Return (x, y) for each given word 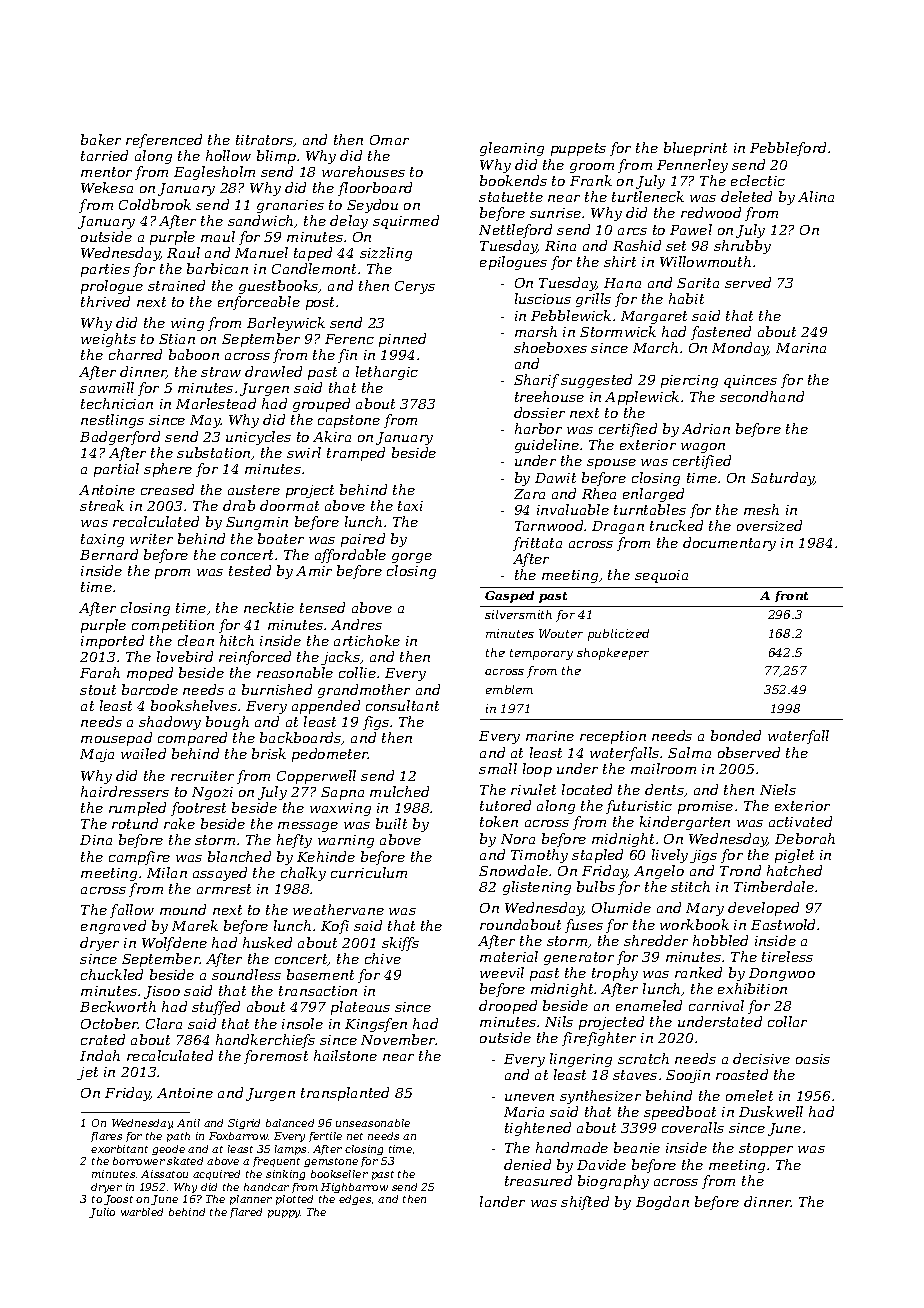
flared (246, 1213)
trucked (676, 525)
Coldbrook (155, 204)
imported (112, 642)
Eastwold (783, 924)
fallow (132, 911)
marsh (536, 331)
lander (502, 1201)
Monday (740, 349)
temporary (541, 654)
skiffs (400, 944)
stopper (766, 1149)
